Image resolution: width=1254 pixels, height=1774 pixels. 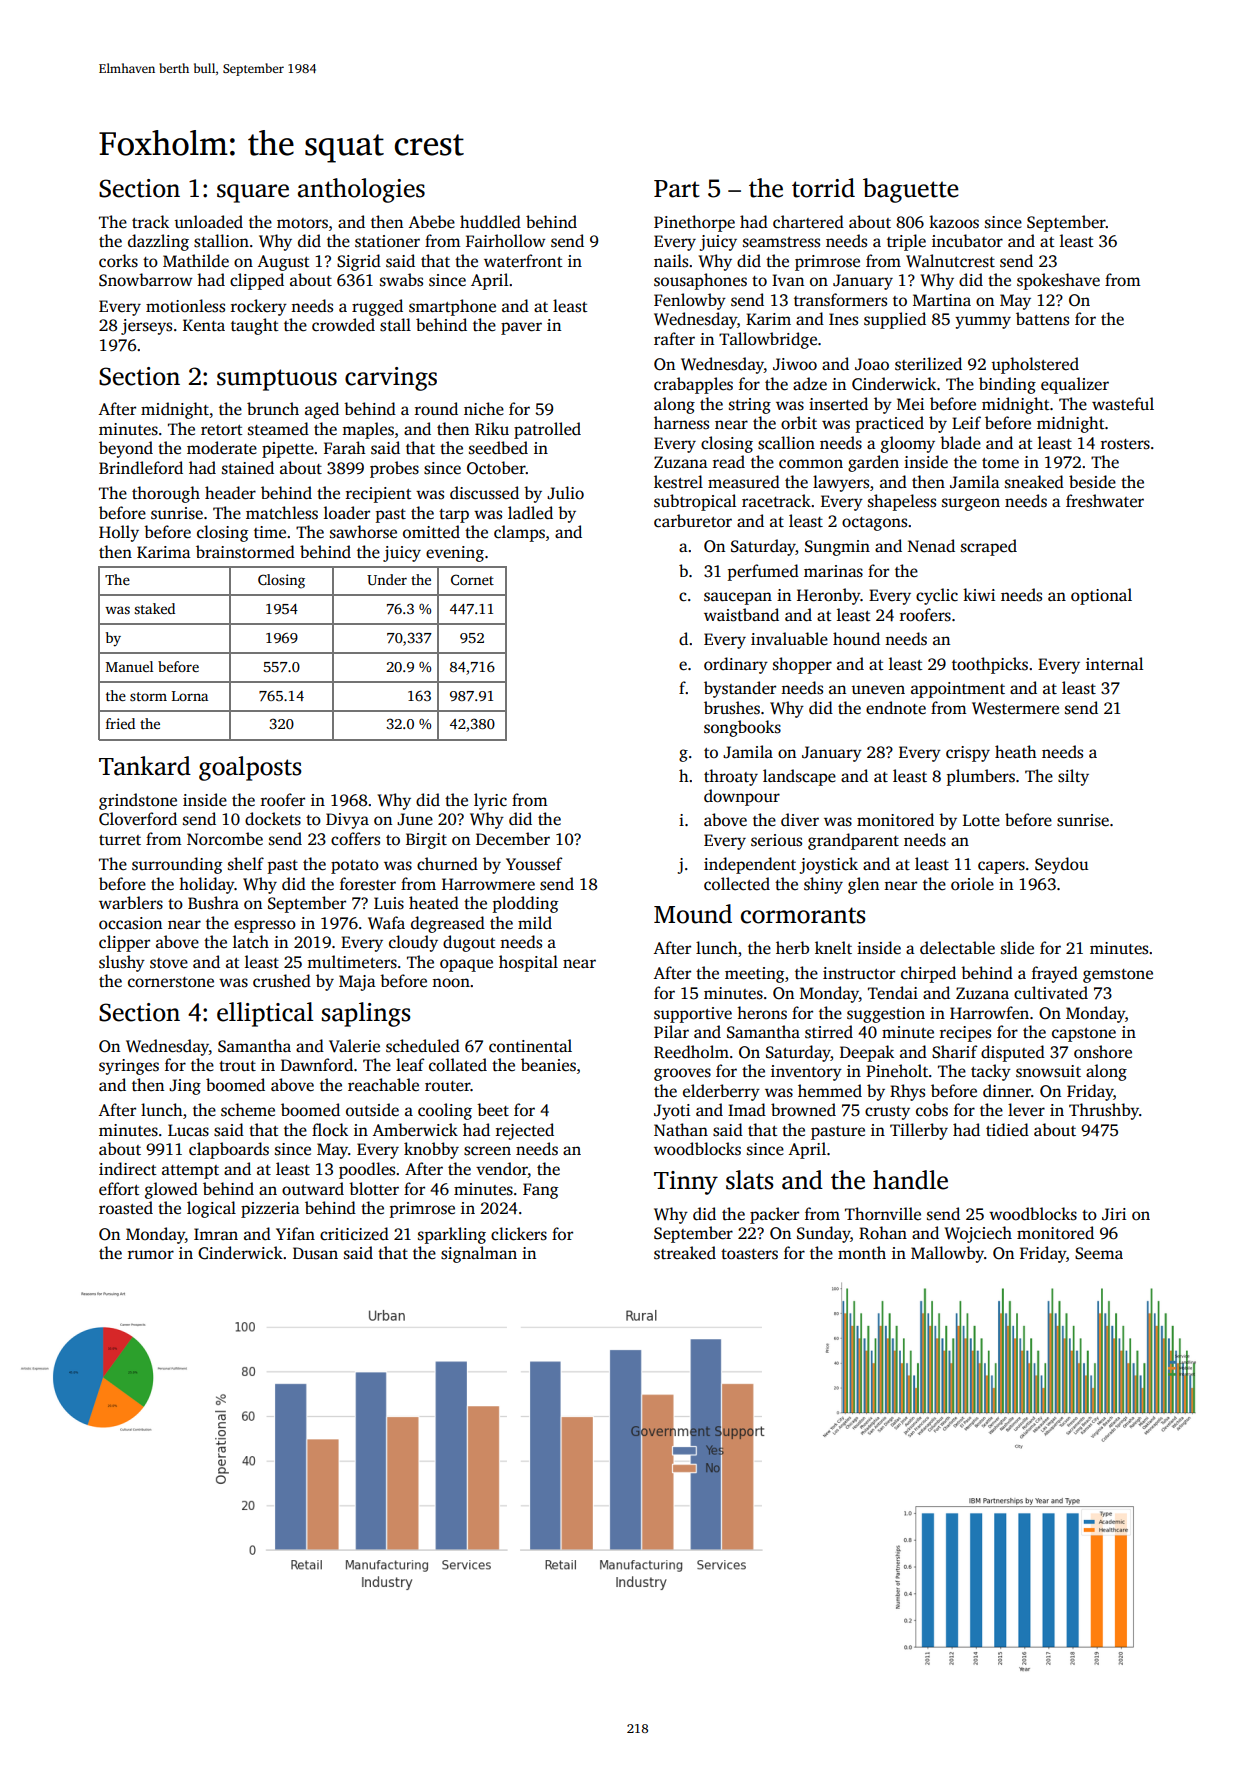 I want to click on torrid, so click(x=823, y=188).
